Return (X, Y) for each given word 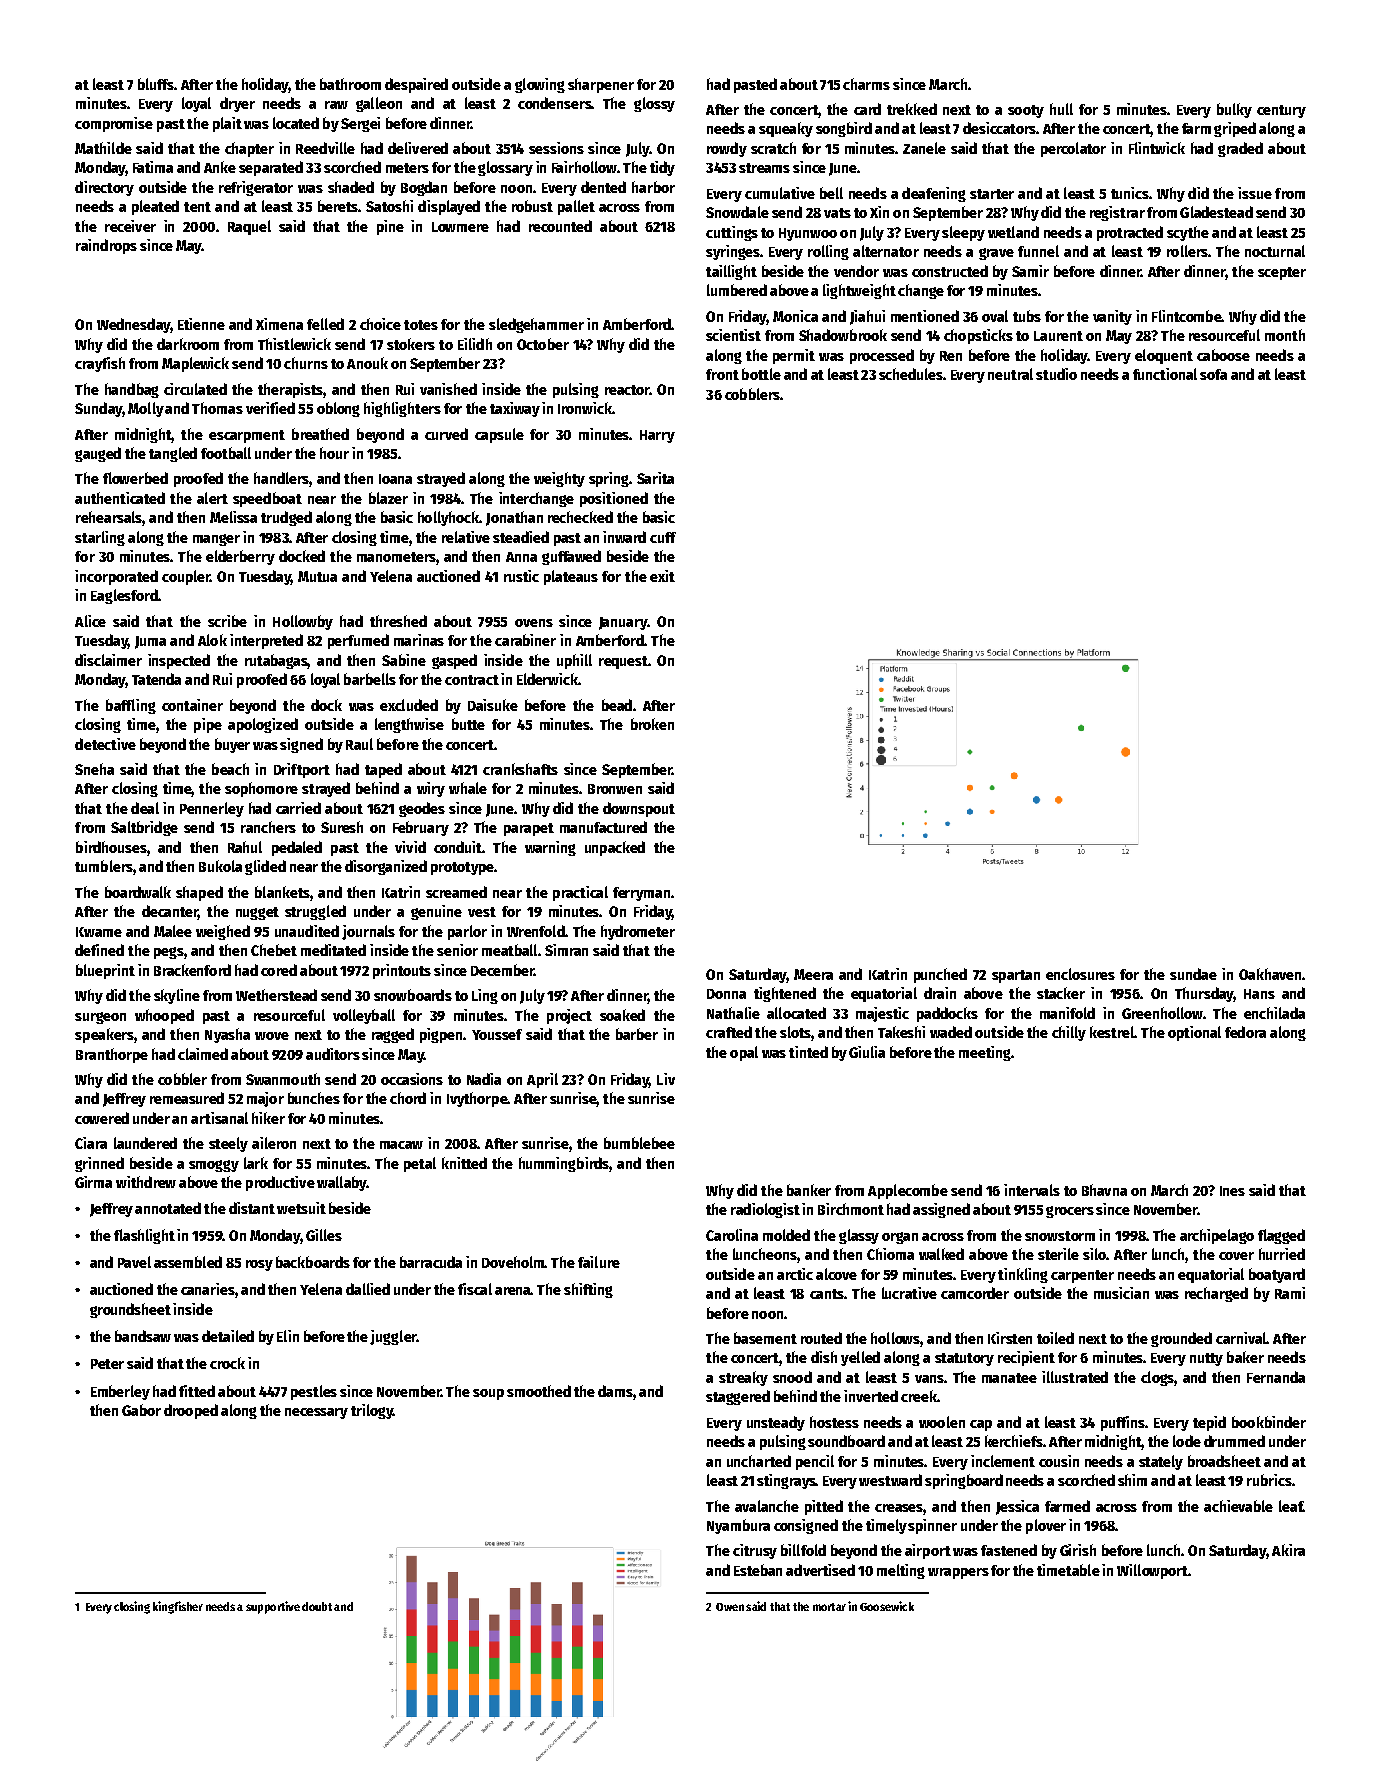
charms (866, 84)
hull (1061, 109)
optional (1194, 1033)
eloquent (1164, 356)
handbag (132, 390)
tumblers (104, 866)
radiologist (765, 1210)
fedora (1245, 1032)
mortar (829, 1607)
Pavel (134, 1262)
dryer (237, 104)
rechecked (580, 517)
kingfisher (178, 1607)
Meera (813, 974)
